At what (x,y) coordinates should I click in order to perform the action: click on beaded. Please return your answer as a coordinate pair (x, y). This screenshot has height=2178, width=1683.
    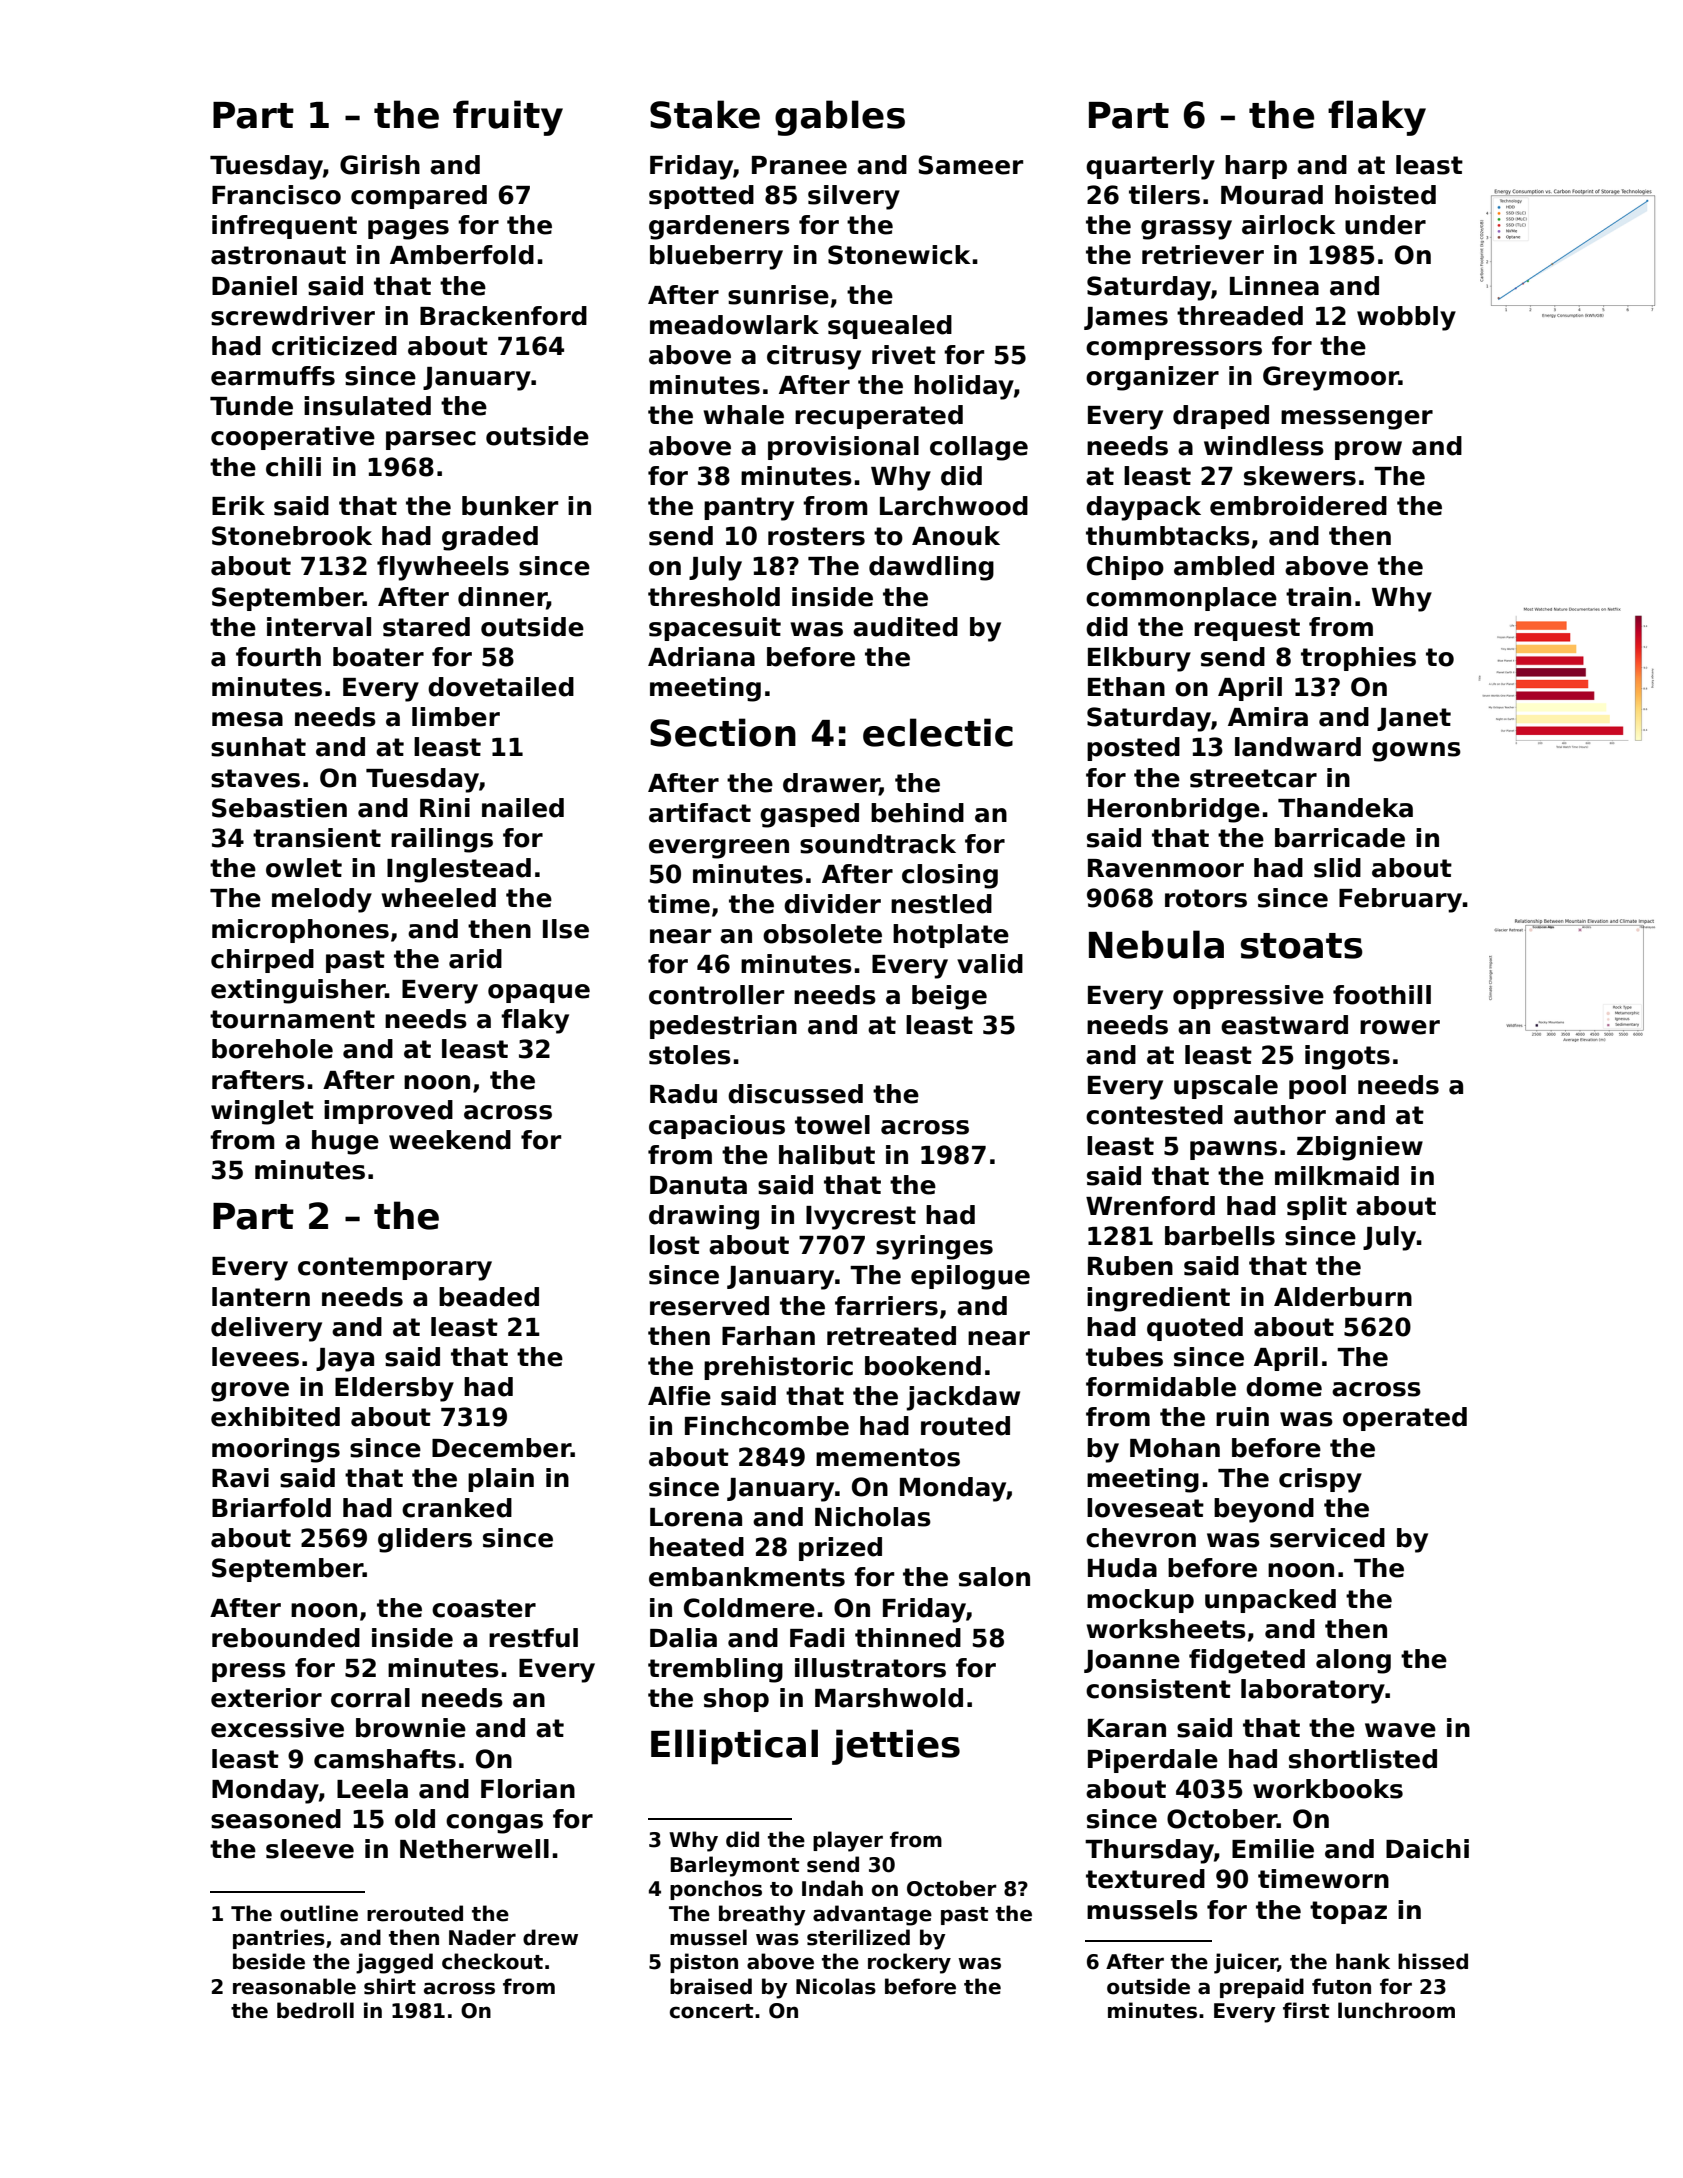
    Looking at the image, I should click on (489, 1297).
